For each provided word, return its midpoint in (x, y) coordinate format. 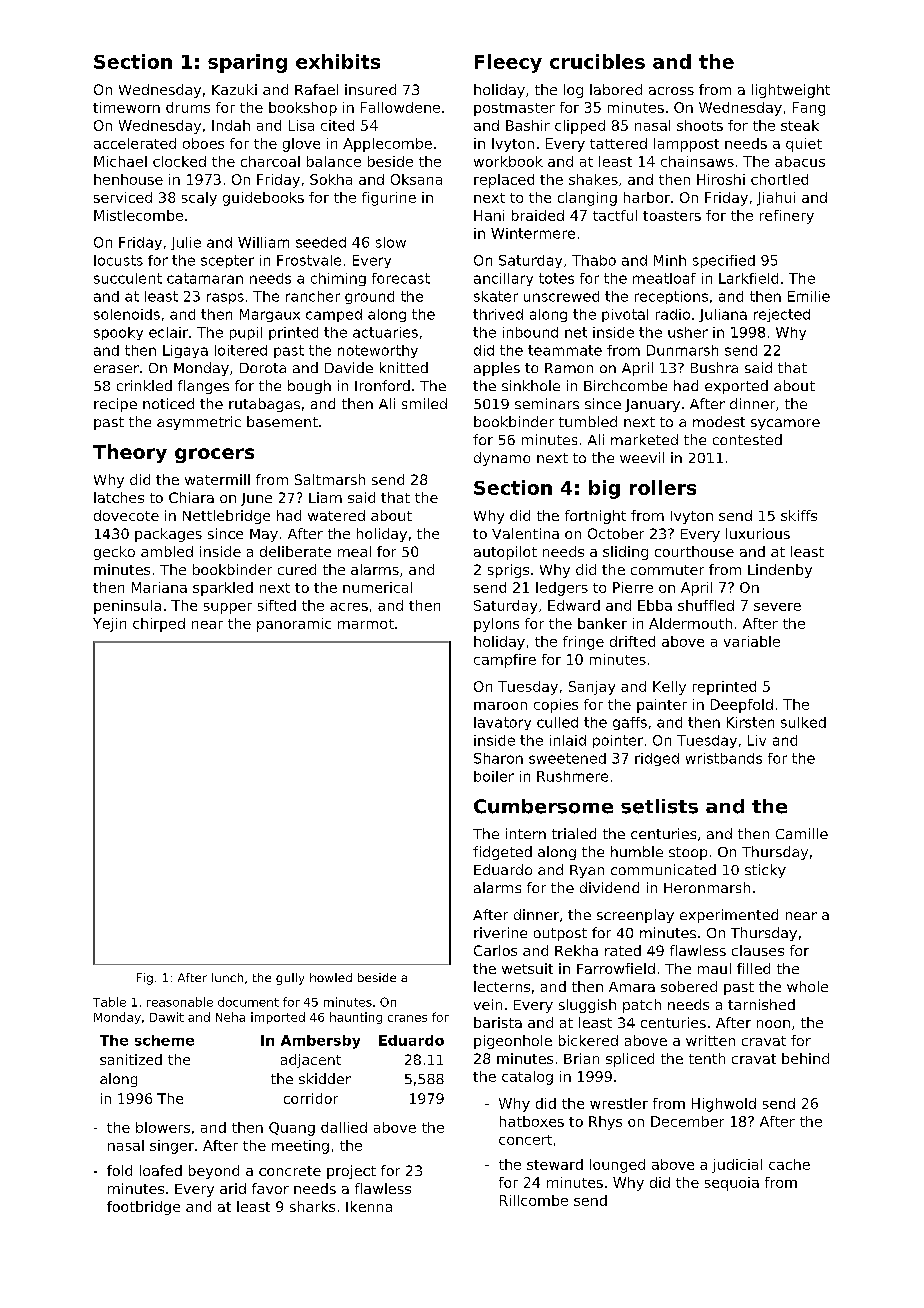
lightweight (791, 91)
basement (282, 421)
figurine (389, 199)
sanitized (131, 1059)
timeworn (126, 107)
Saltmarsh (330, 479)
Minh (670, 260)
